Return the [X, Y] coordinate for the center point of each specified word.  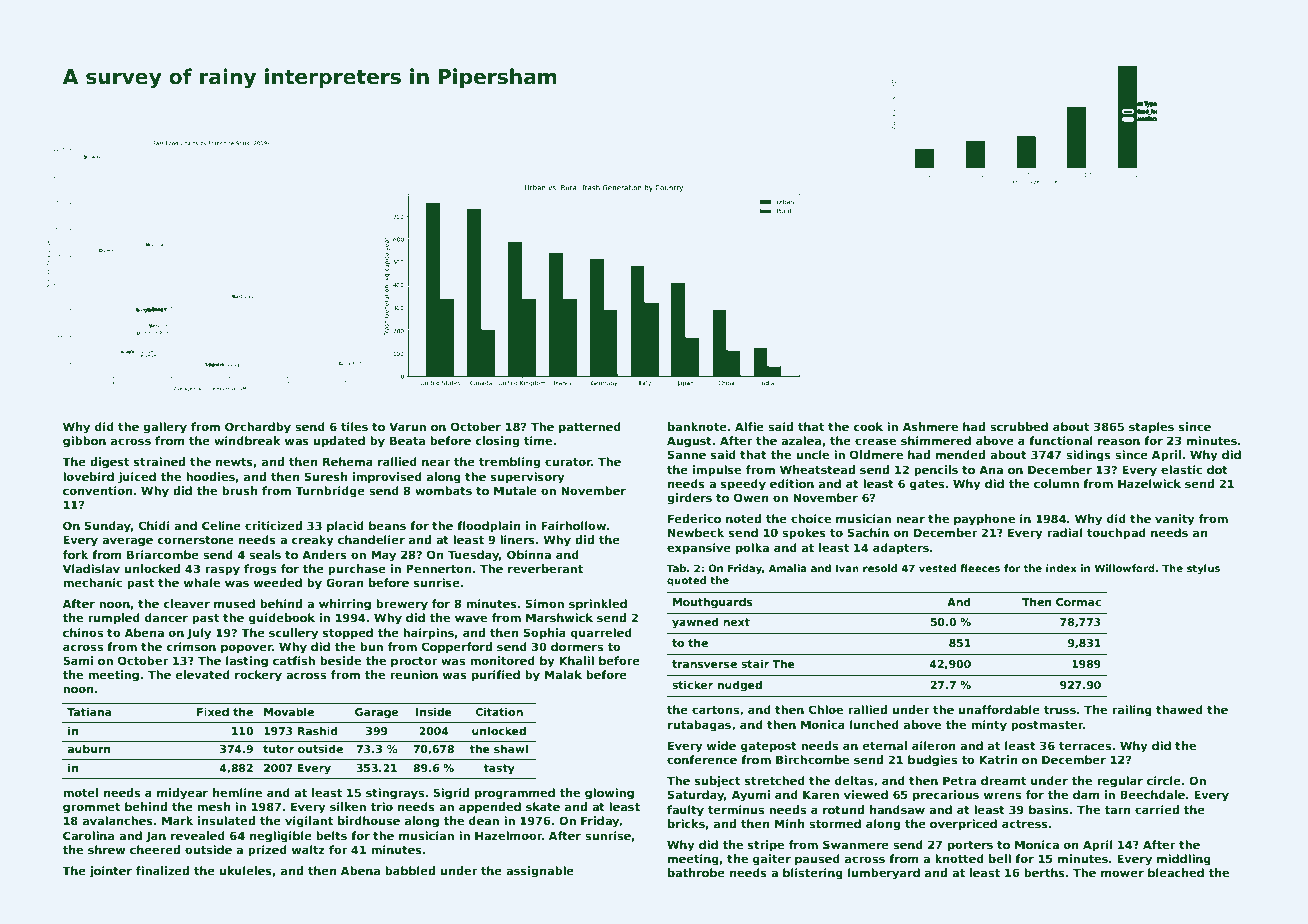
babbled [410, 870]
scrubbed [1019, 426]
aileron [933, 745]
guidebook [282, 619]
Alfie [749, 426]
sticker [692, 684]
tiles [354, 426]
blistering [813, 874]
